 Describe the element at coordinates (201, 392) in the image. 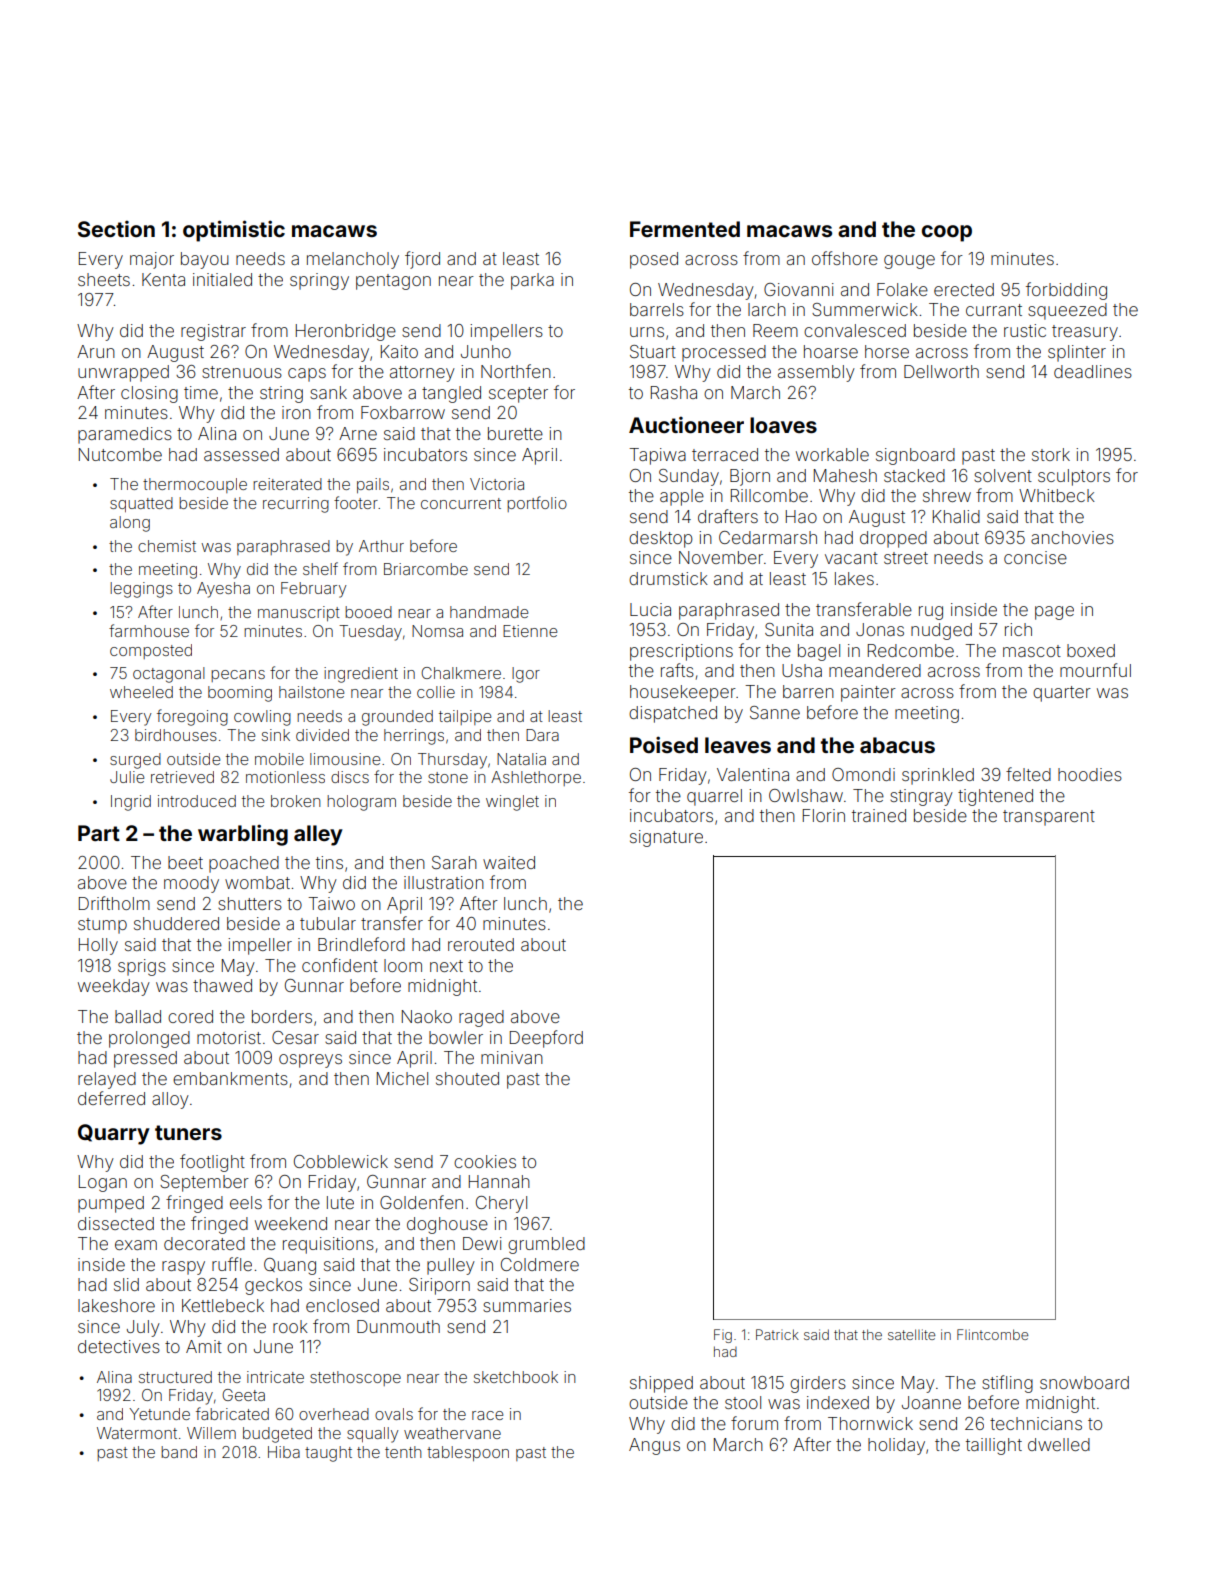

I see `time` at that location.
